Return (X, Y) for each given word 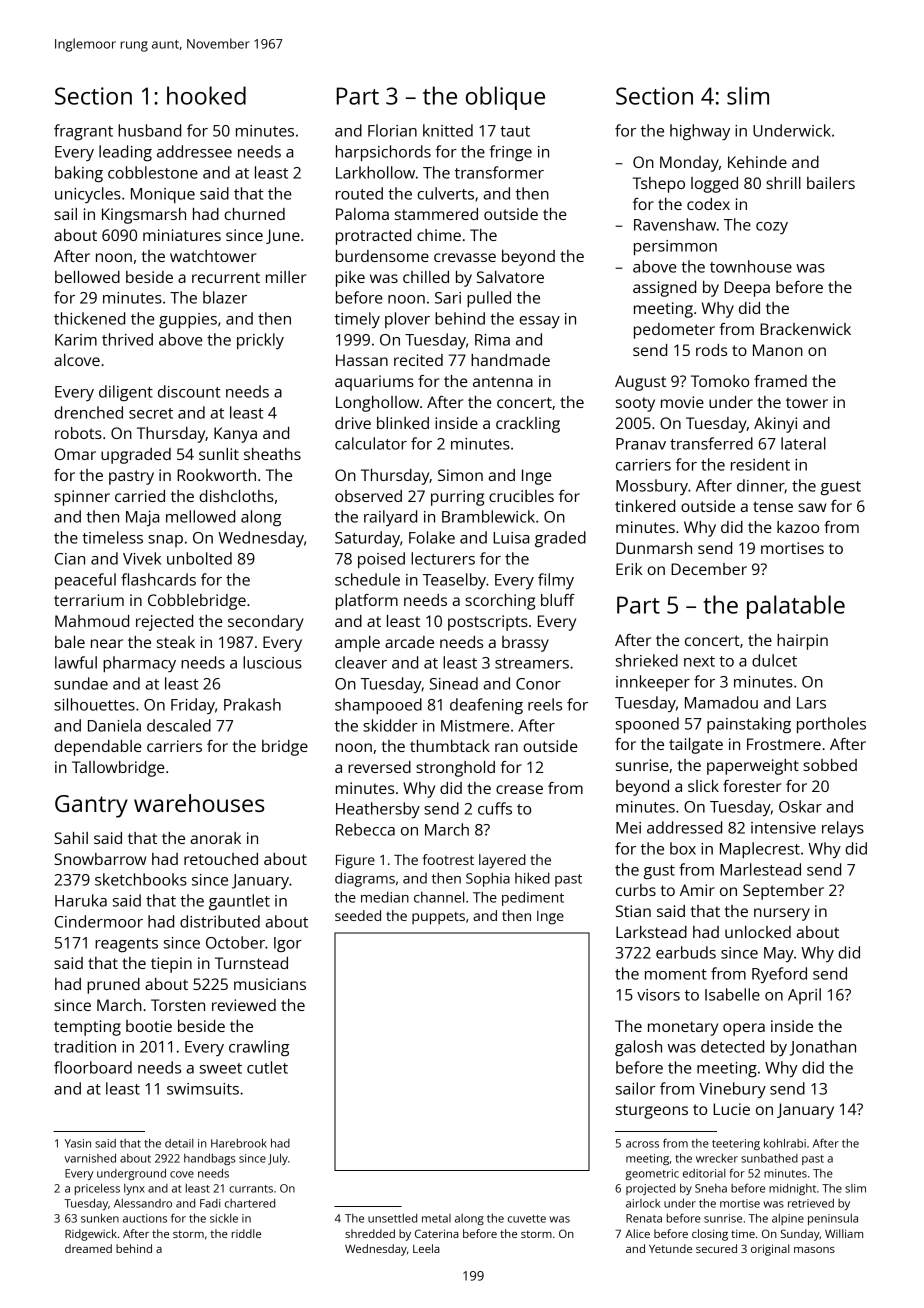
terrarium (89, 600)
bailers (831, 183)
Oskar (800, 806)
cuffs (495, 808)
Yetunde (670, 1248)
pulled (489, 299)
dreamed (88, 1248)
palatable (796, 607)
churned (254, 214)
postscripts (488, 623)
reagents (126, 945)
